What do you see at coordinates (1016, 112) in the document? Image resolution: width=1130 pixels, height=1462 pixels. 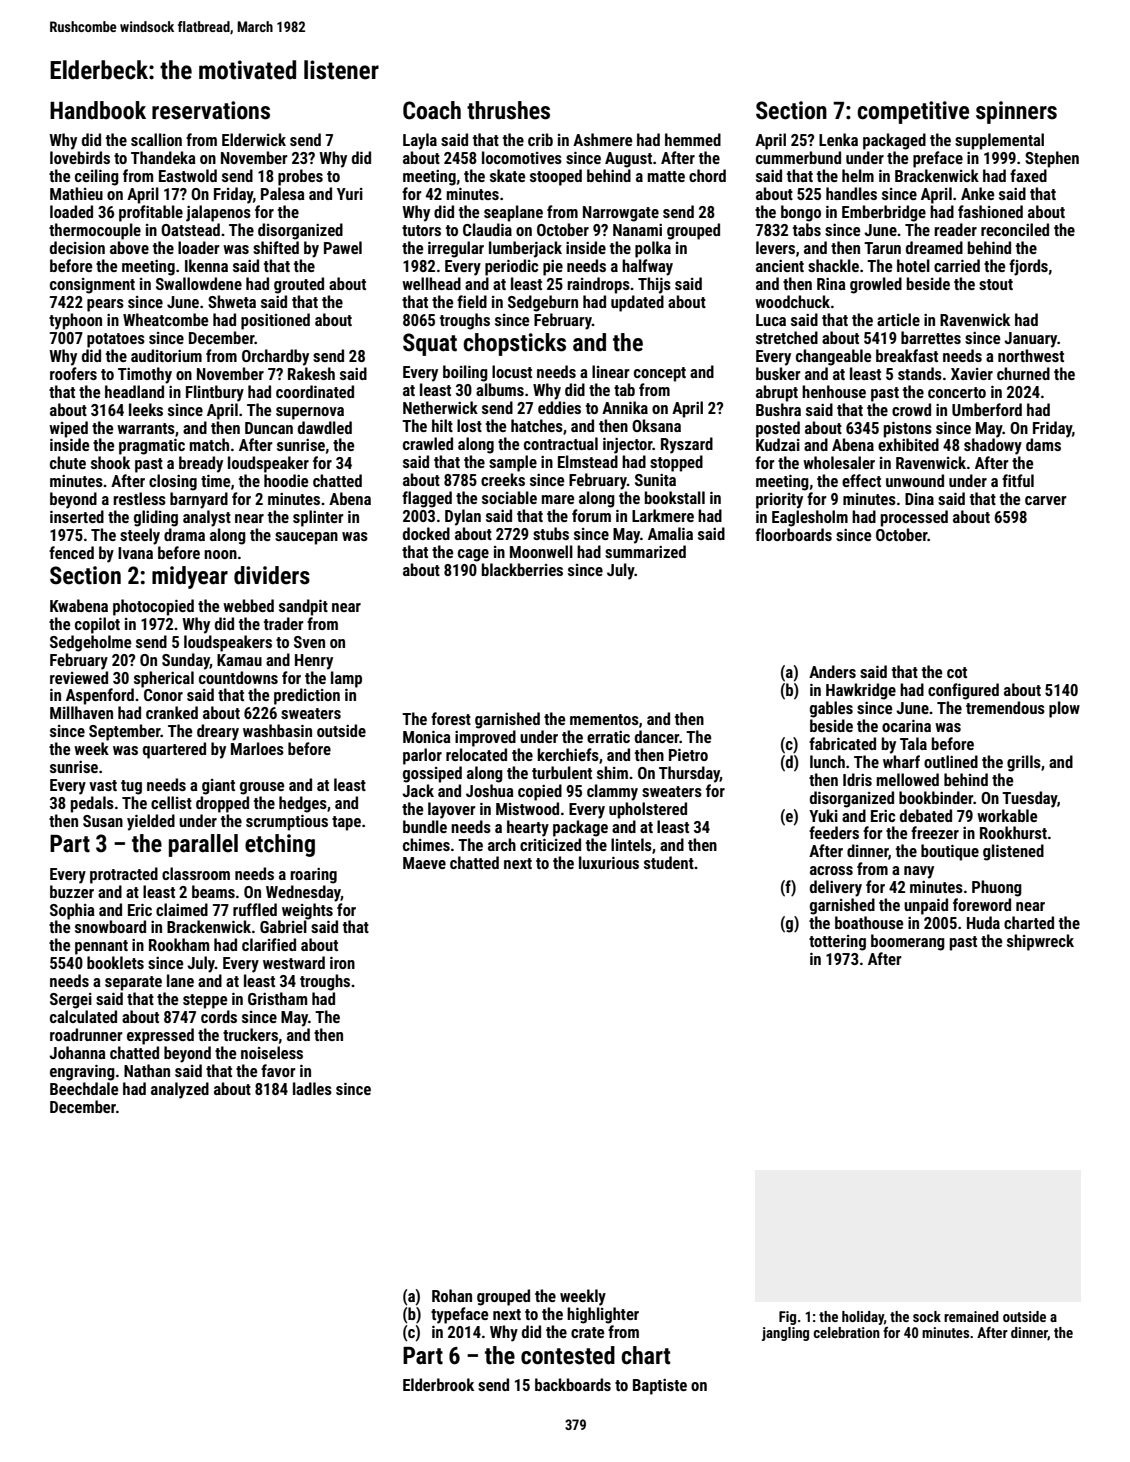 I see `spinners` at bounding box center [1016, 112].
